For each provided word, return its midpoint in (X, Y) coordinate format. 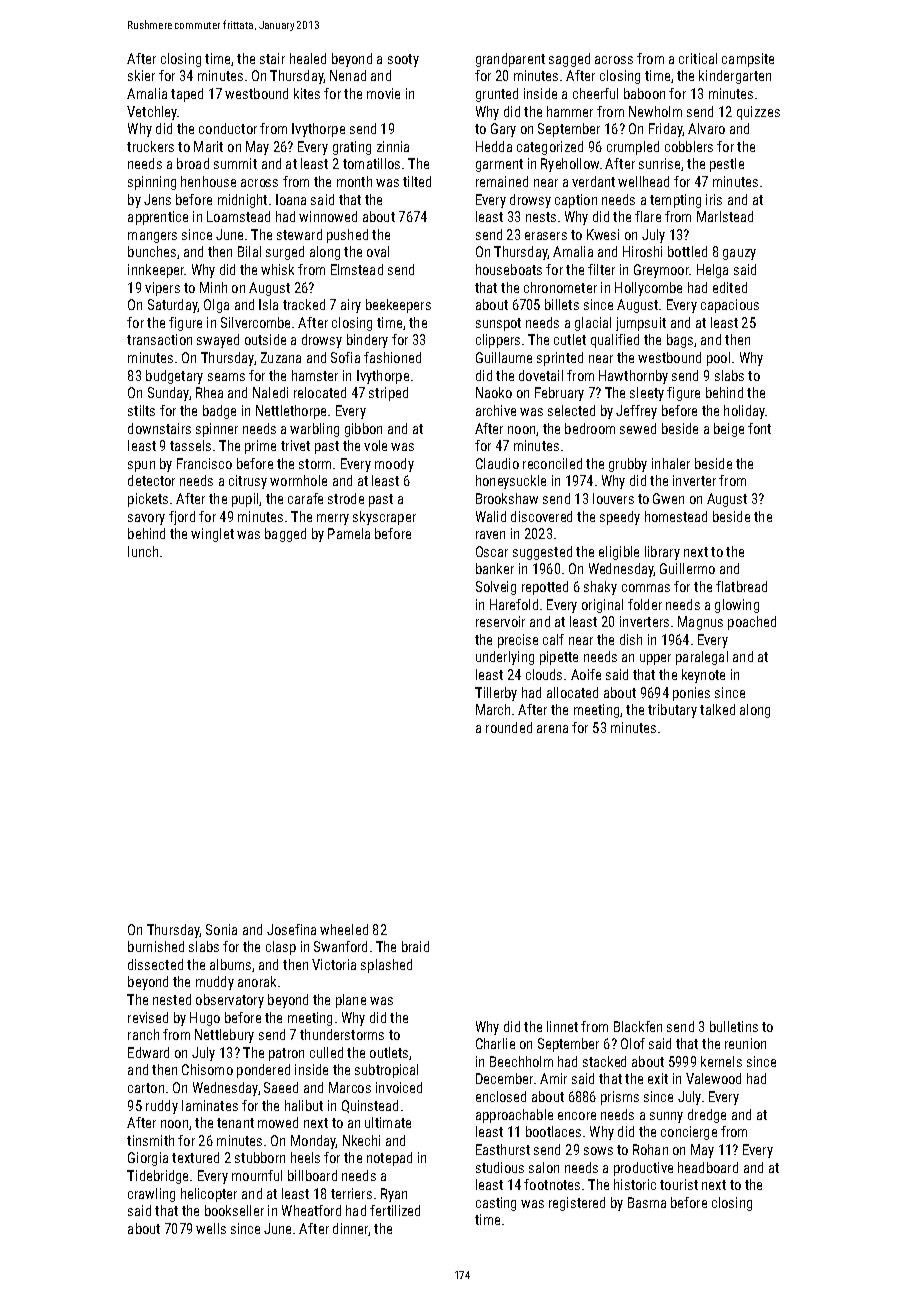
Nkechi (361, 1140)
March (493, 709)
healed (308, 58)
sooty (403, 60)
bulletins (734, 1026)
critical (698, 58)
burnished (156, 946)
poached (752, 623)
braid (415, 946)
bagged (285, 535)
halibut (304, 1105)
